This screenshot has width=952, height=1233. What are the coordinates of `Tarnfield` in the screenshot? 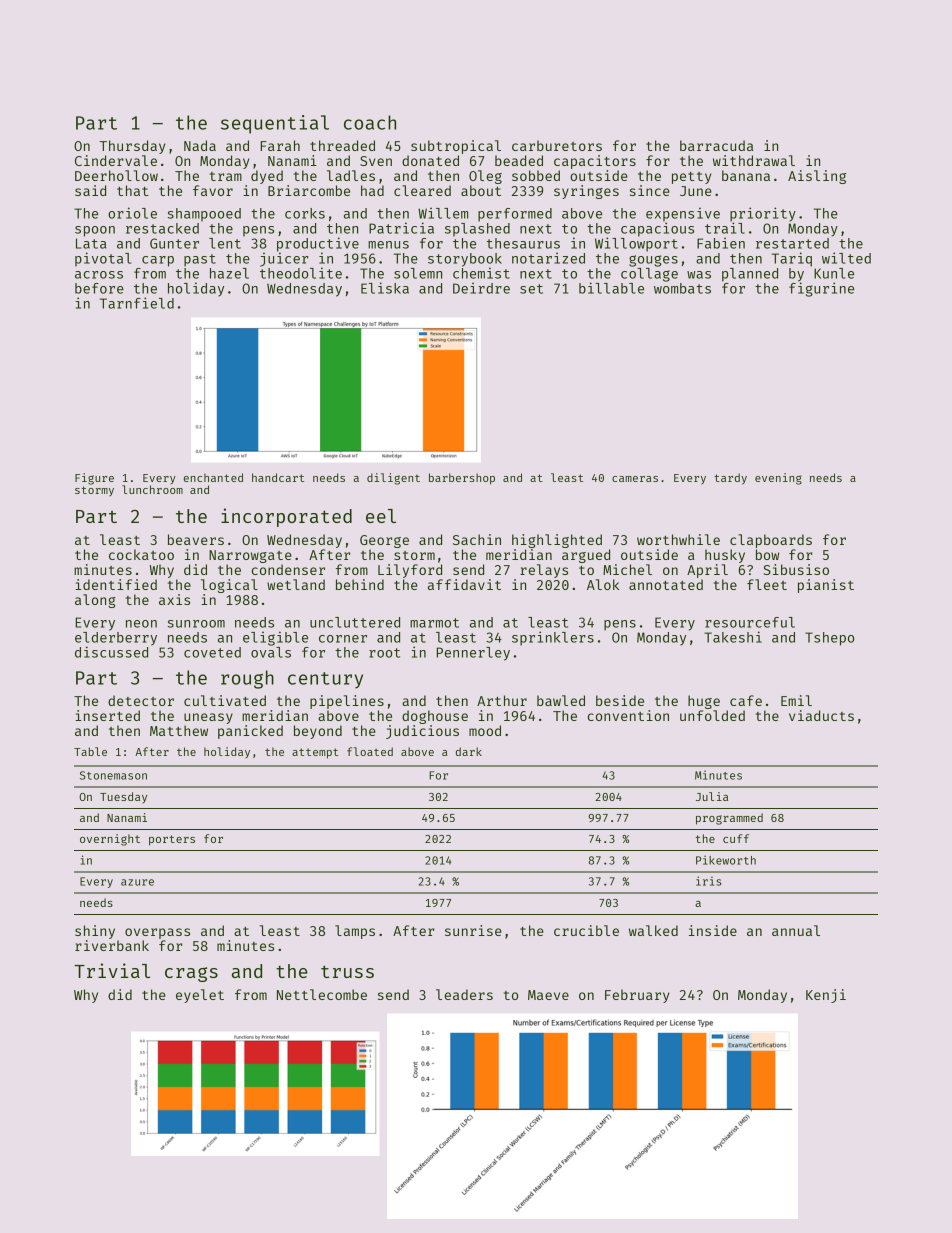 It's located at (137, 303).
